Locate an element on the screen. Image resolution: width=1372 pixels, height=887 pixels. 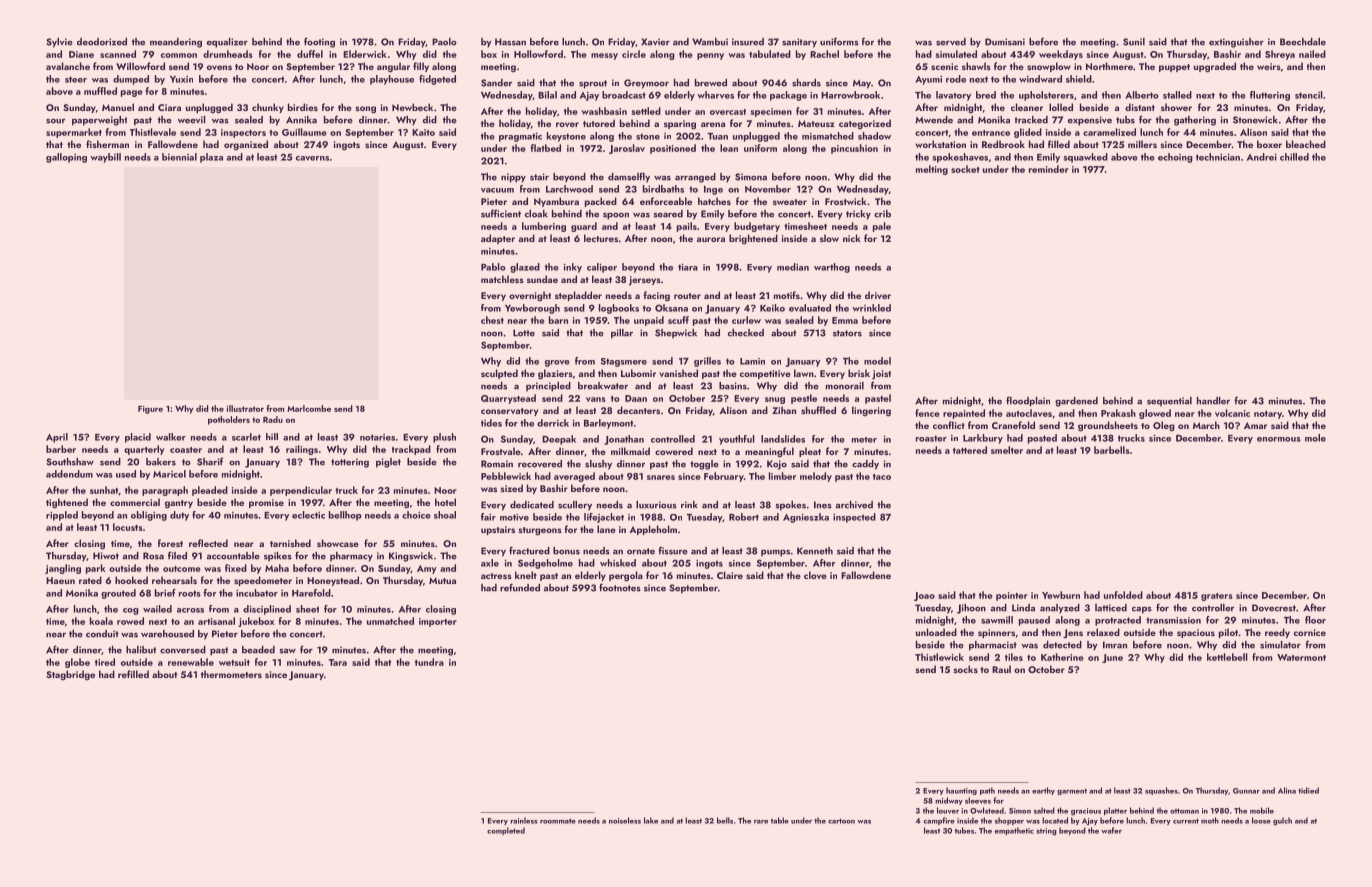
Dovecrest is located at coordinates (1274, 608).
